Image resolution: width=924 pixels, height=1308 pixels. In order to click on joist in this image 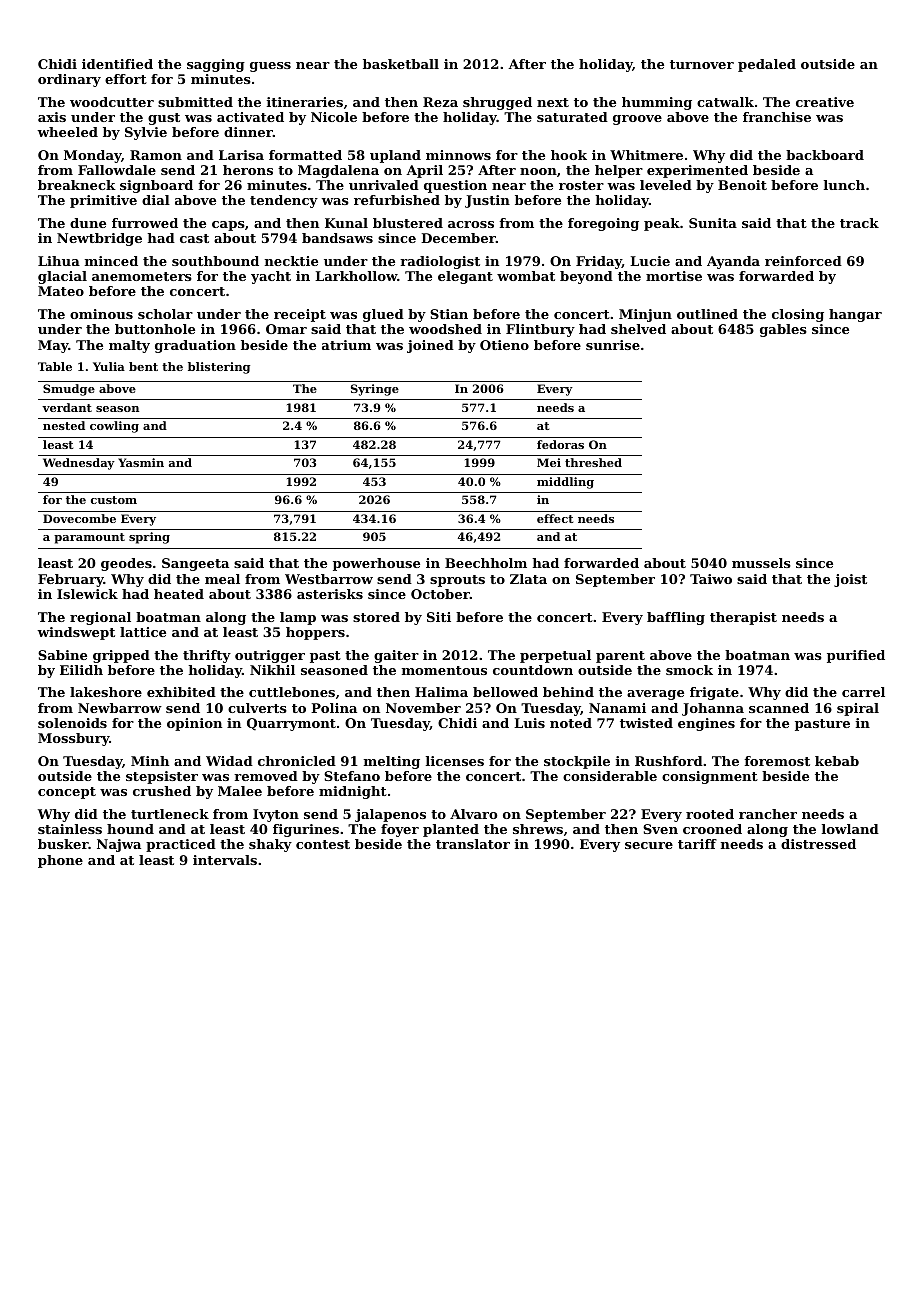, I will do `click(850, 580)`.
